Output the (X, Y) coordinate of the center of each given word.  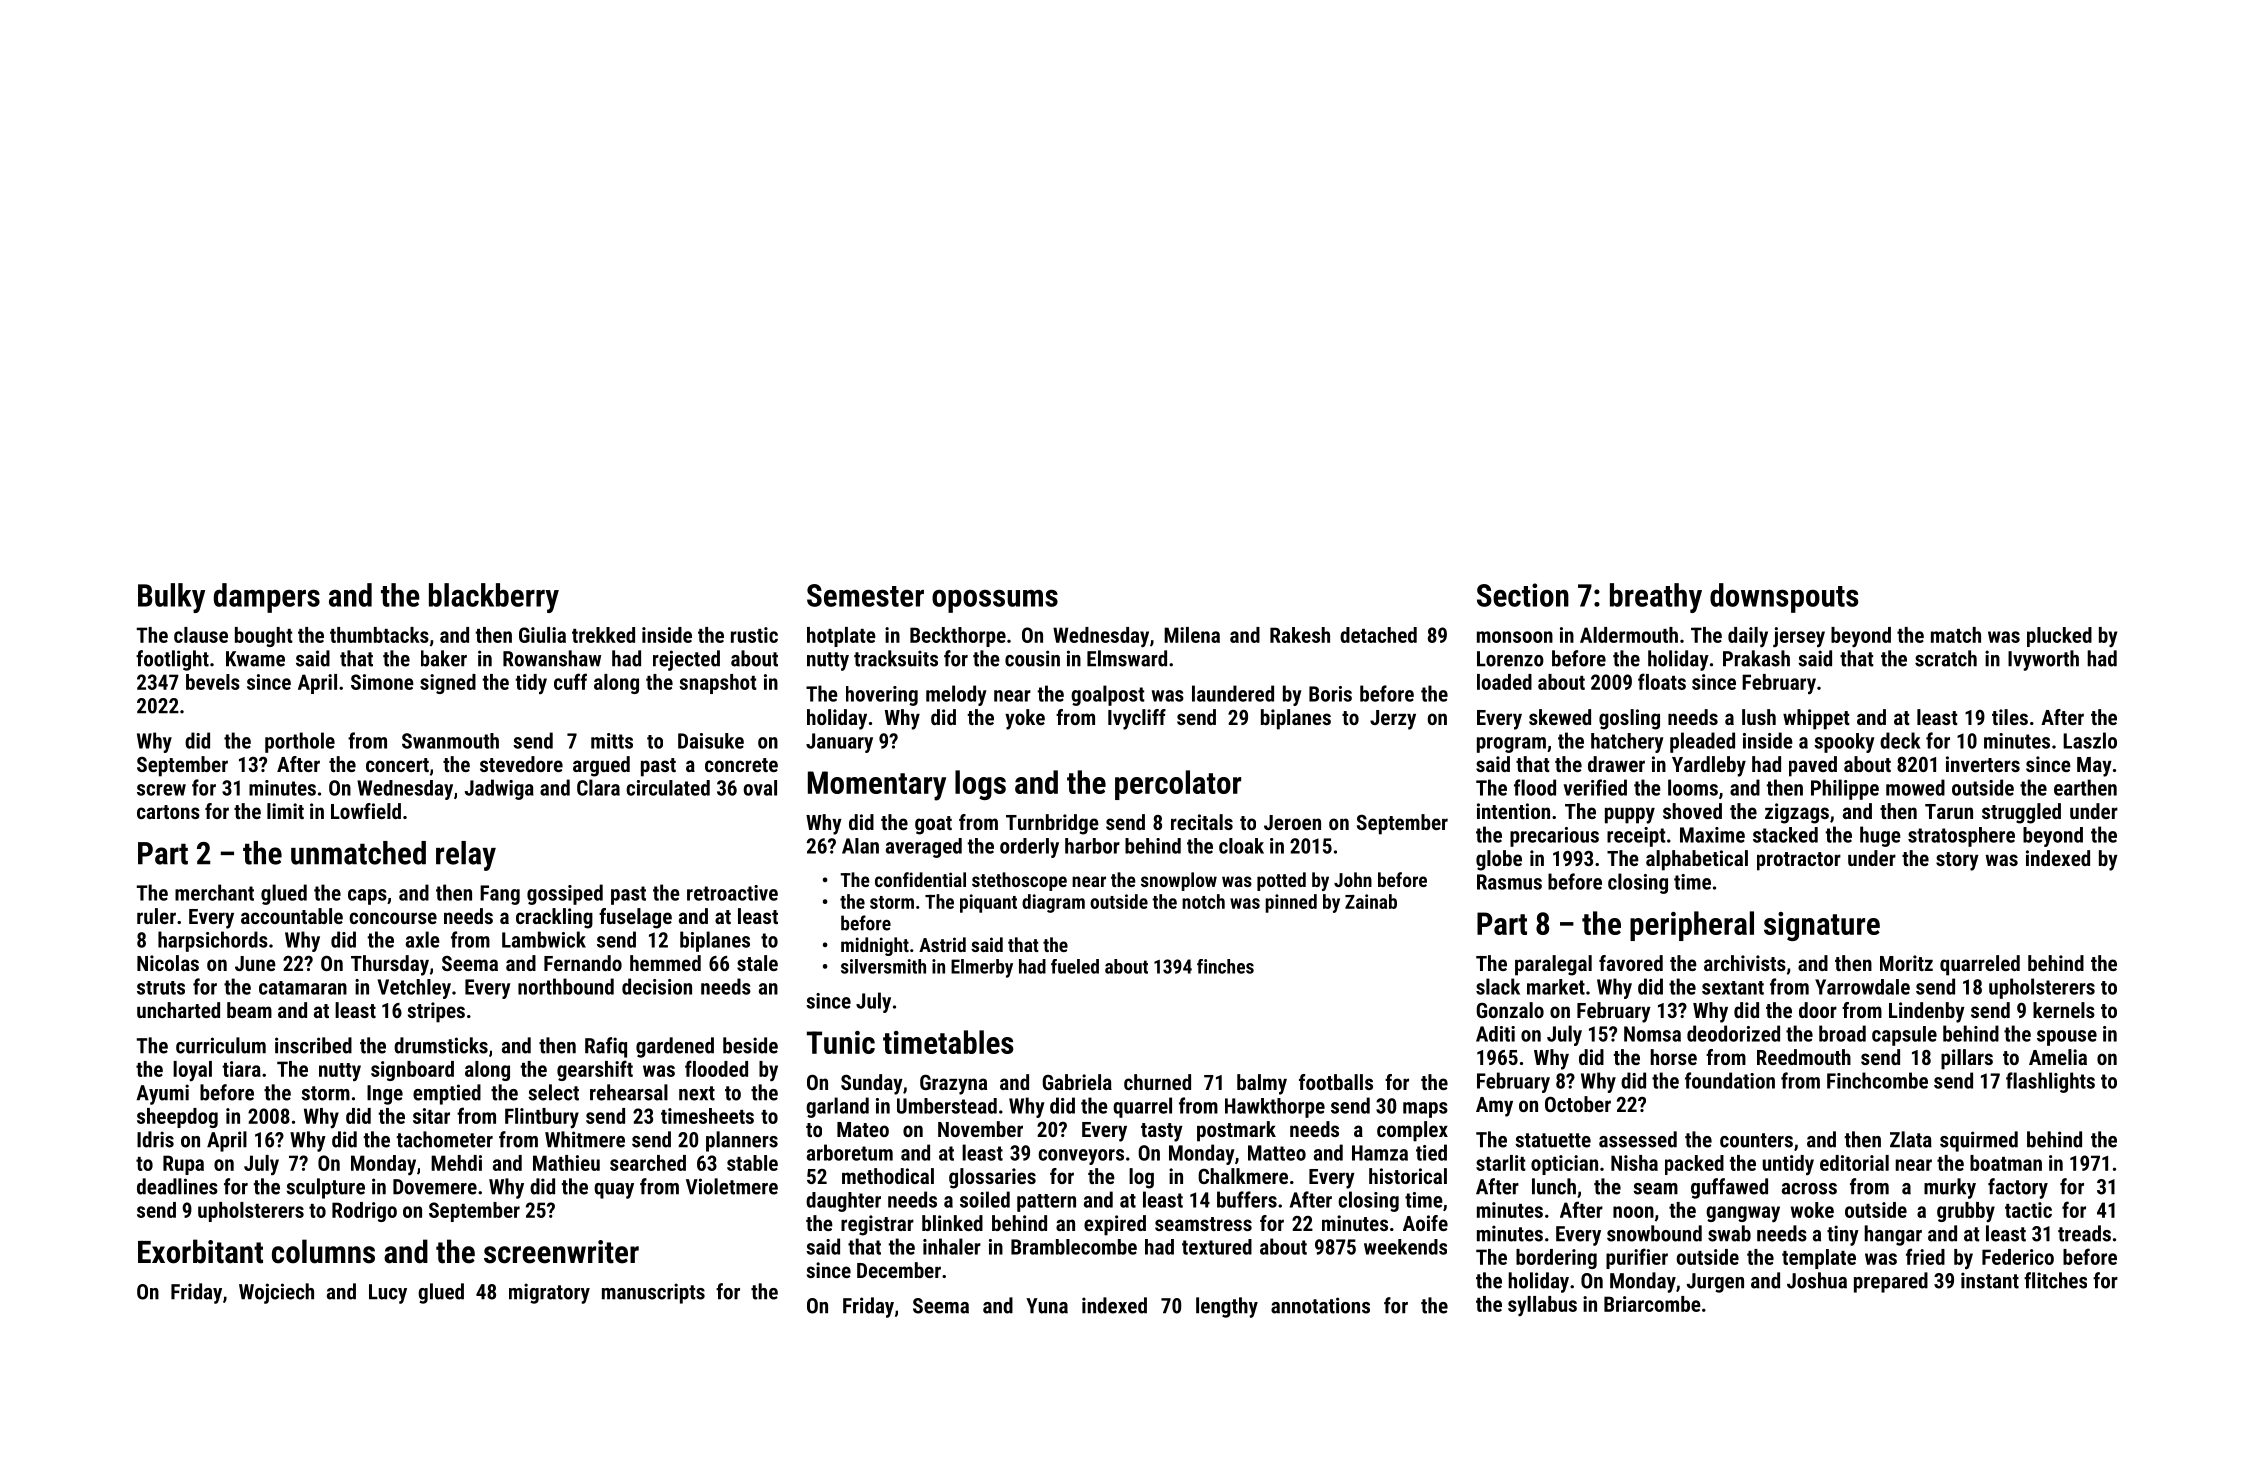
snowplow (1179, 881)
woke (1812, 1210)
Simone (382, 682)
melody (956, 695)
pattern (1046, 1203)
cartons (168, 812)
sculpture (325, 1188)
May (2094, 767)
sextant (1733, 988)
